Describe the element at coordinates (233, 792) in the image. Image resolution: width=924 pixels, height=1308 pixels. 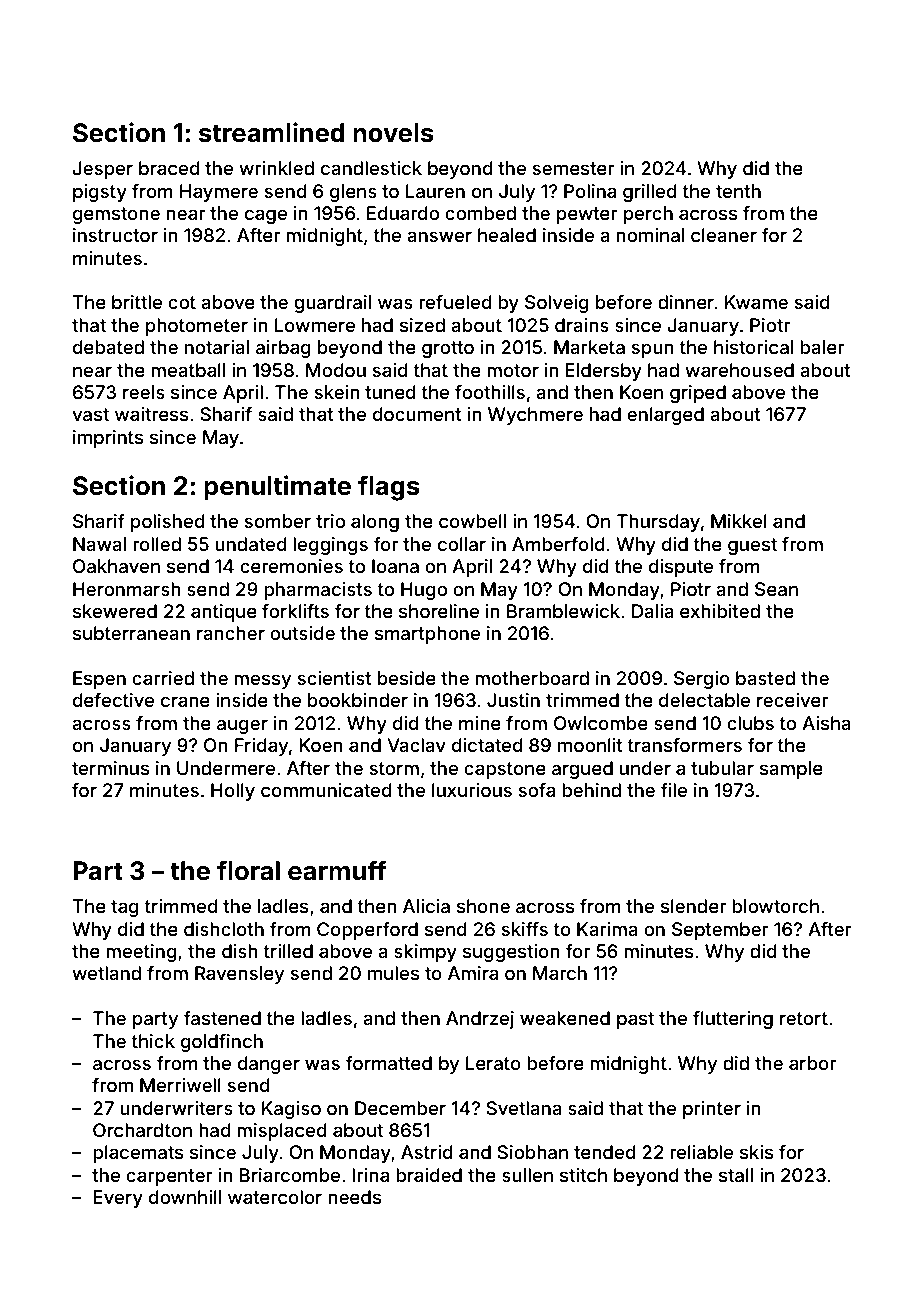
I see `Holly` at that location.
